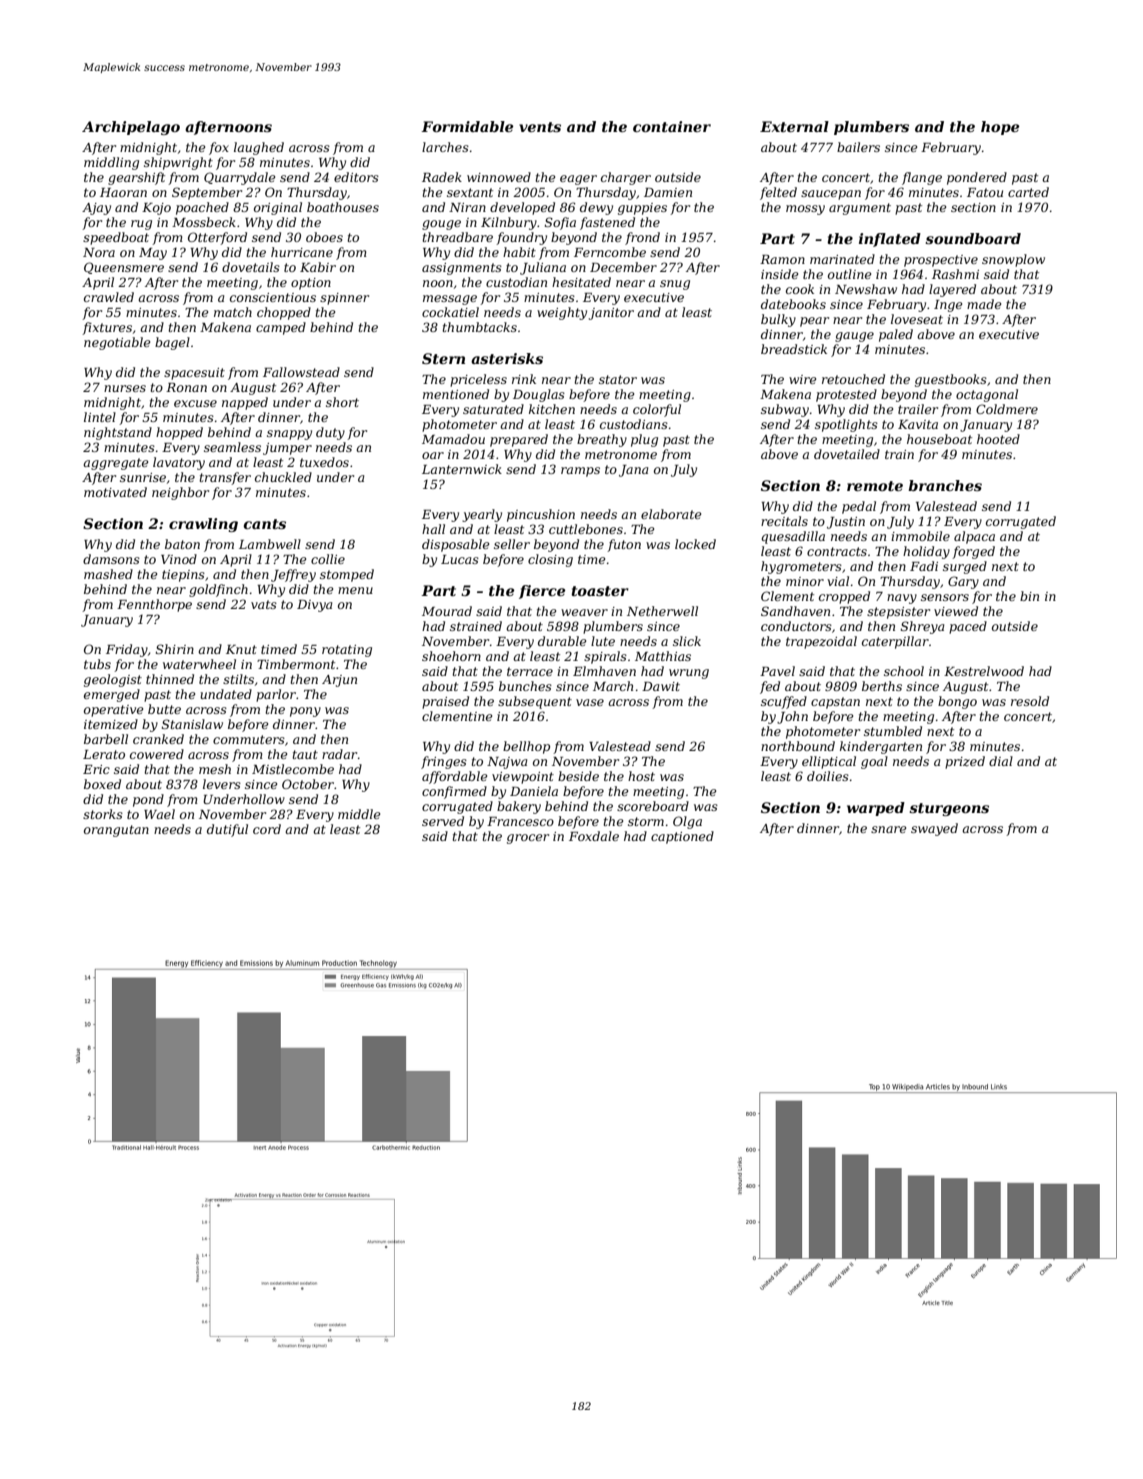 The width and height of the image is (1143, 1479). Describe the element at coordinates (267, 829) in the image. I see `cord` at that location.
